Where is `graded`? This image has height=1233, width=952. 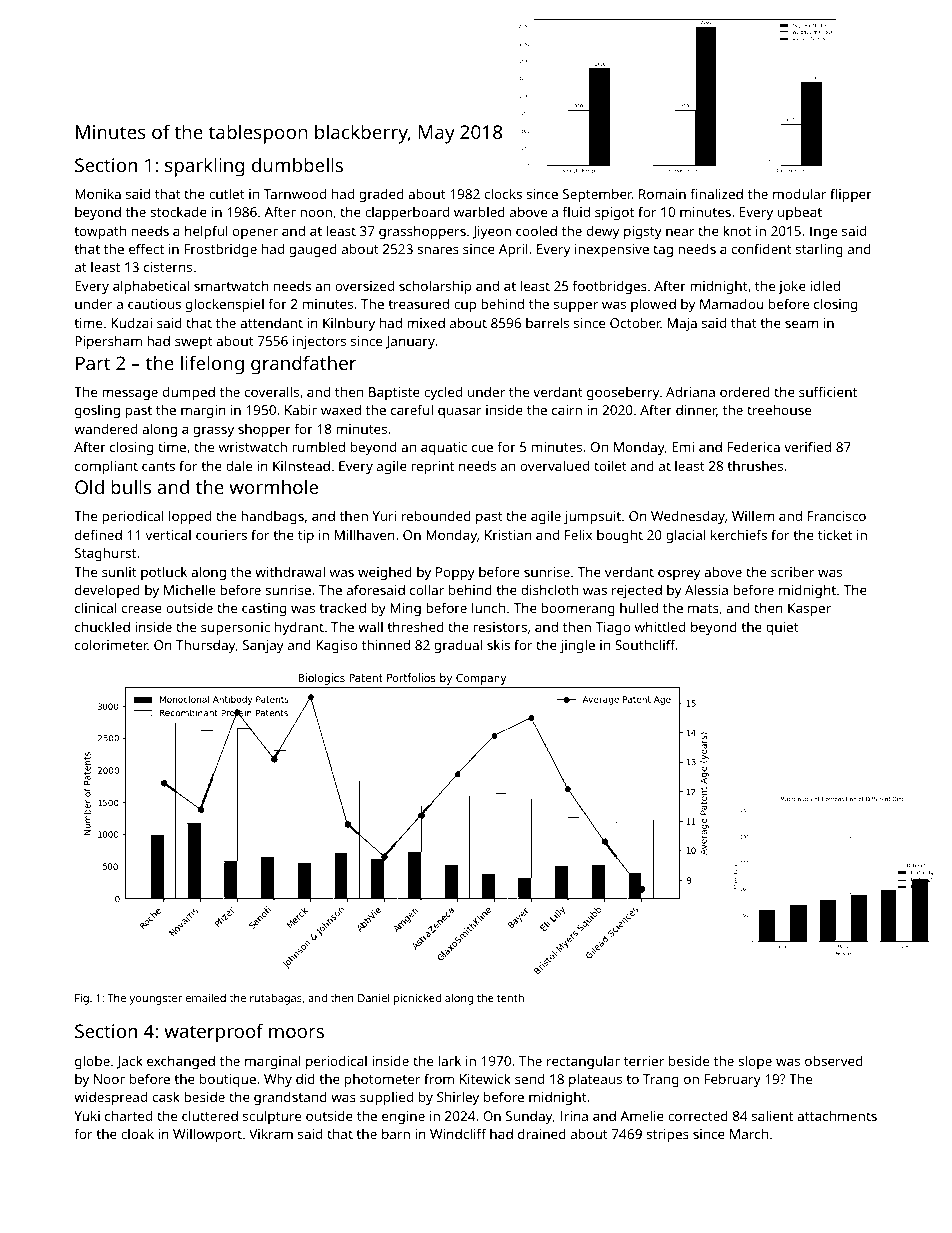 graded is located at coordinates (381, 195).
